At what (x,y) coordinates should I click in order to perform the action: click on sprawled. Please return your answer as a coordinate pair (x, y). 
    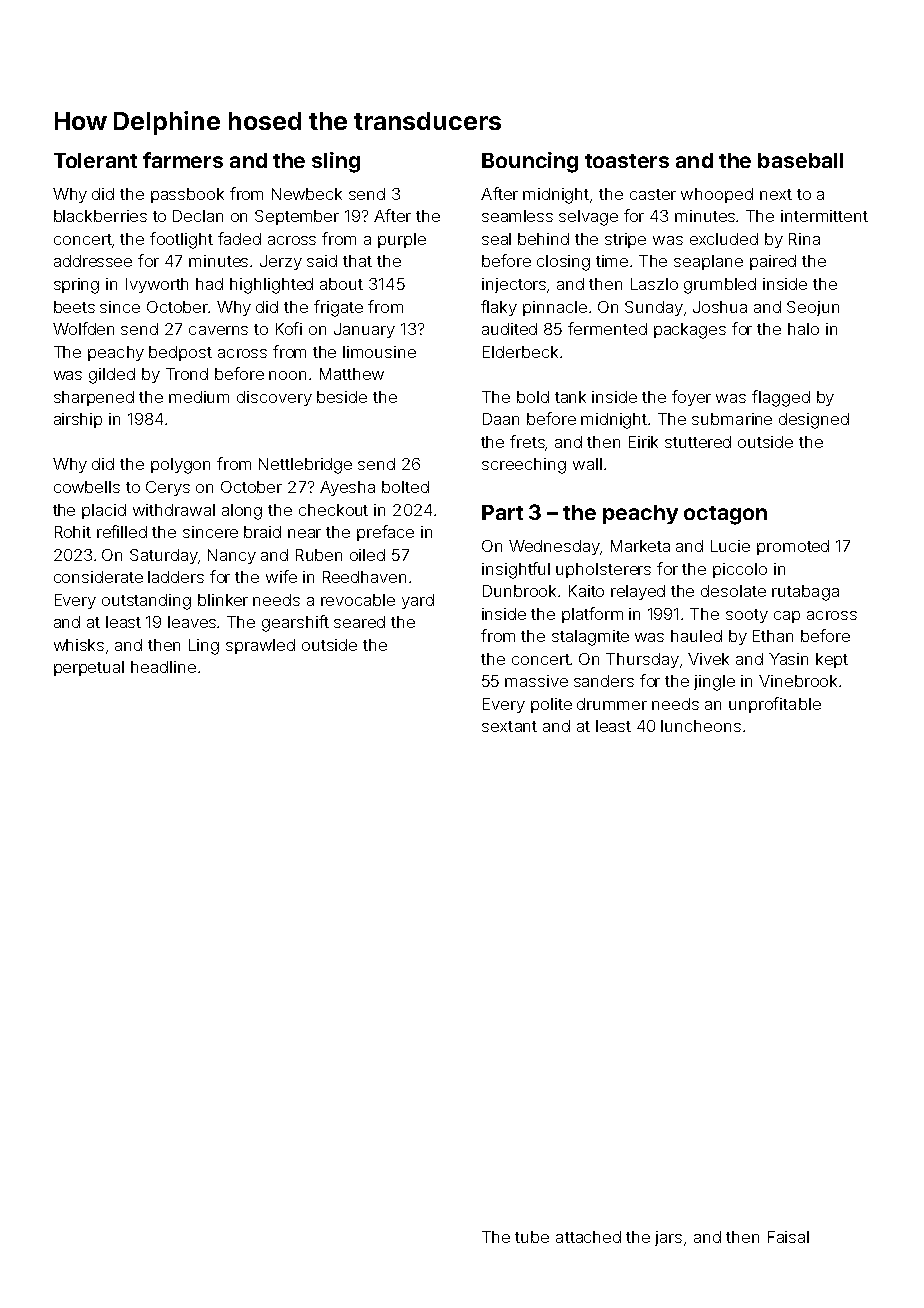
    Looking at the image, I should click on (260, 646).
